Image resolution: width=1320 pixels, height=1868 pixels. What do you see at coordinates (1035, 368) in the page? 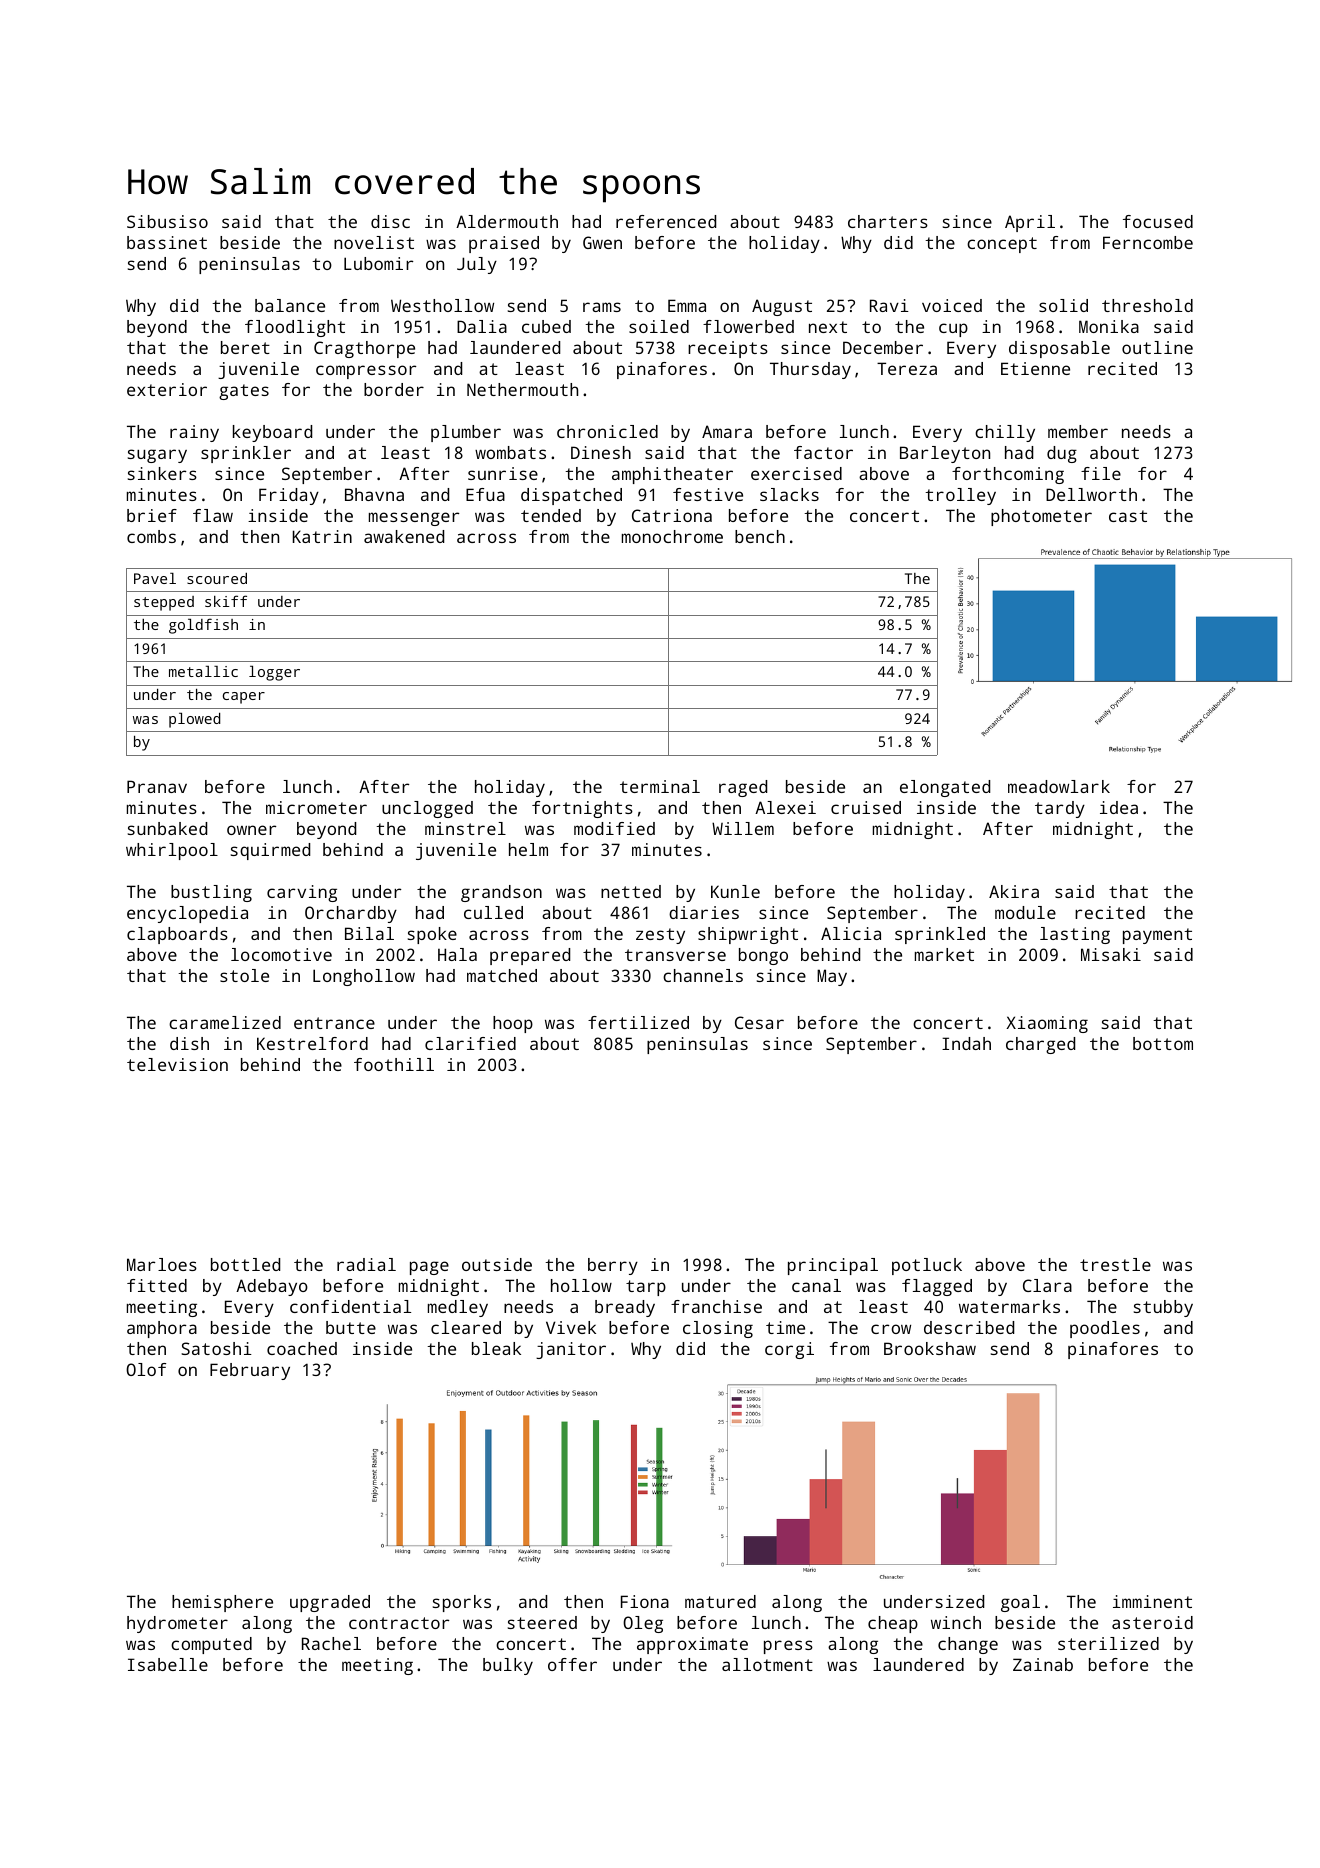
I see `Etienne` at bounding box center [1035, 368].
